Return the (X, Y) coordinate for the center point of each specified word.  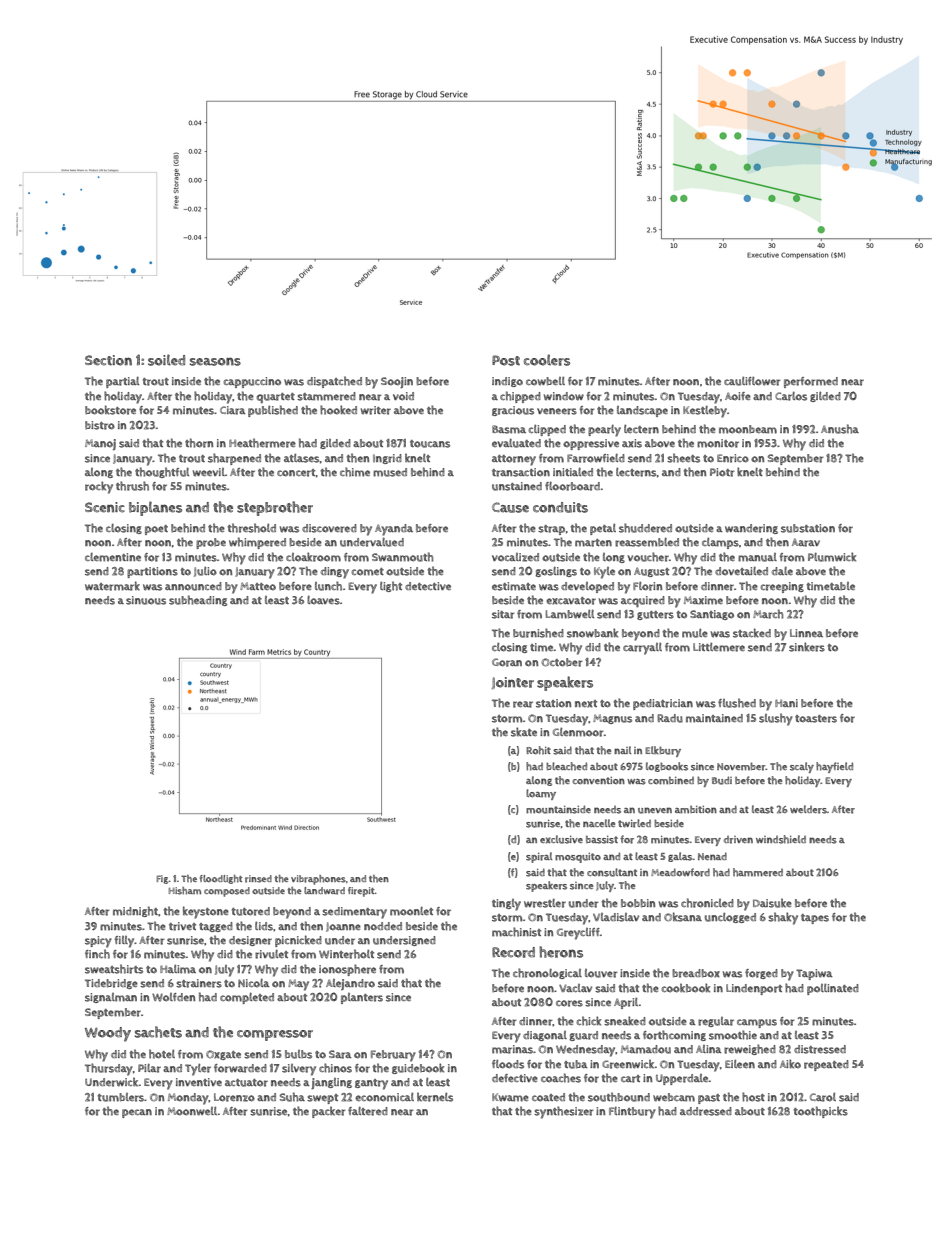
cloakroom (313, 557)
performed (811, 382)
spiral (539, 857)
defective (515, 1078)
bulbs (298, 1054)
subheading (198, 600)
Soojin (397, 382)
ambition (696, 810)
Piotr (722, 472)
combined (671, 781)
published (273, 411)
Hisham (185, 891)
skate (524, 732)
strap (551, 530)
